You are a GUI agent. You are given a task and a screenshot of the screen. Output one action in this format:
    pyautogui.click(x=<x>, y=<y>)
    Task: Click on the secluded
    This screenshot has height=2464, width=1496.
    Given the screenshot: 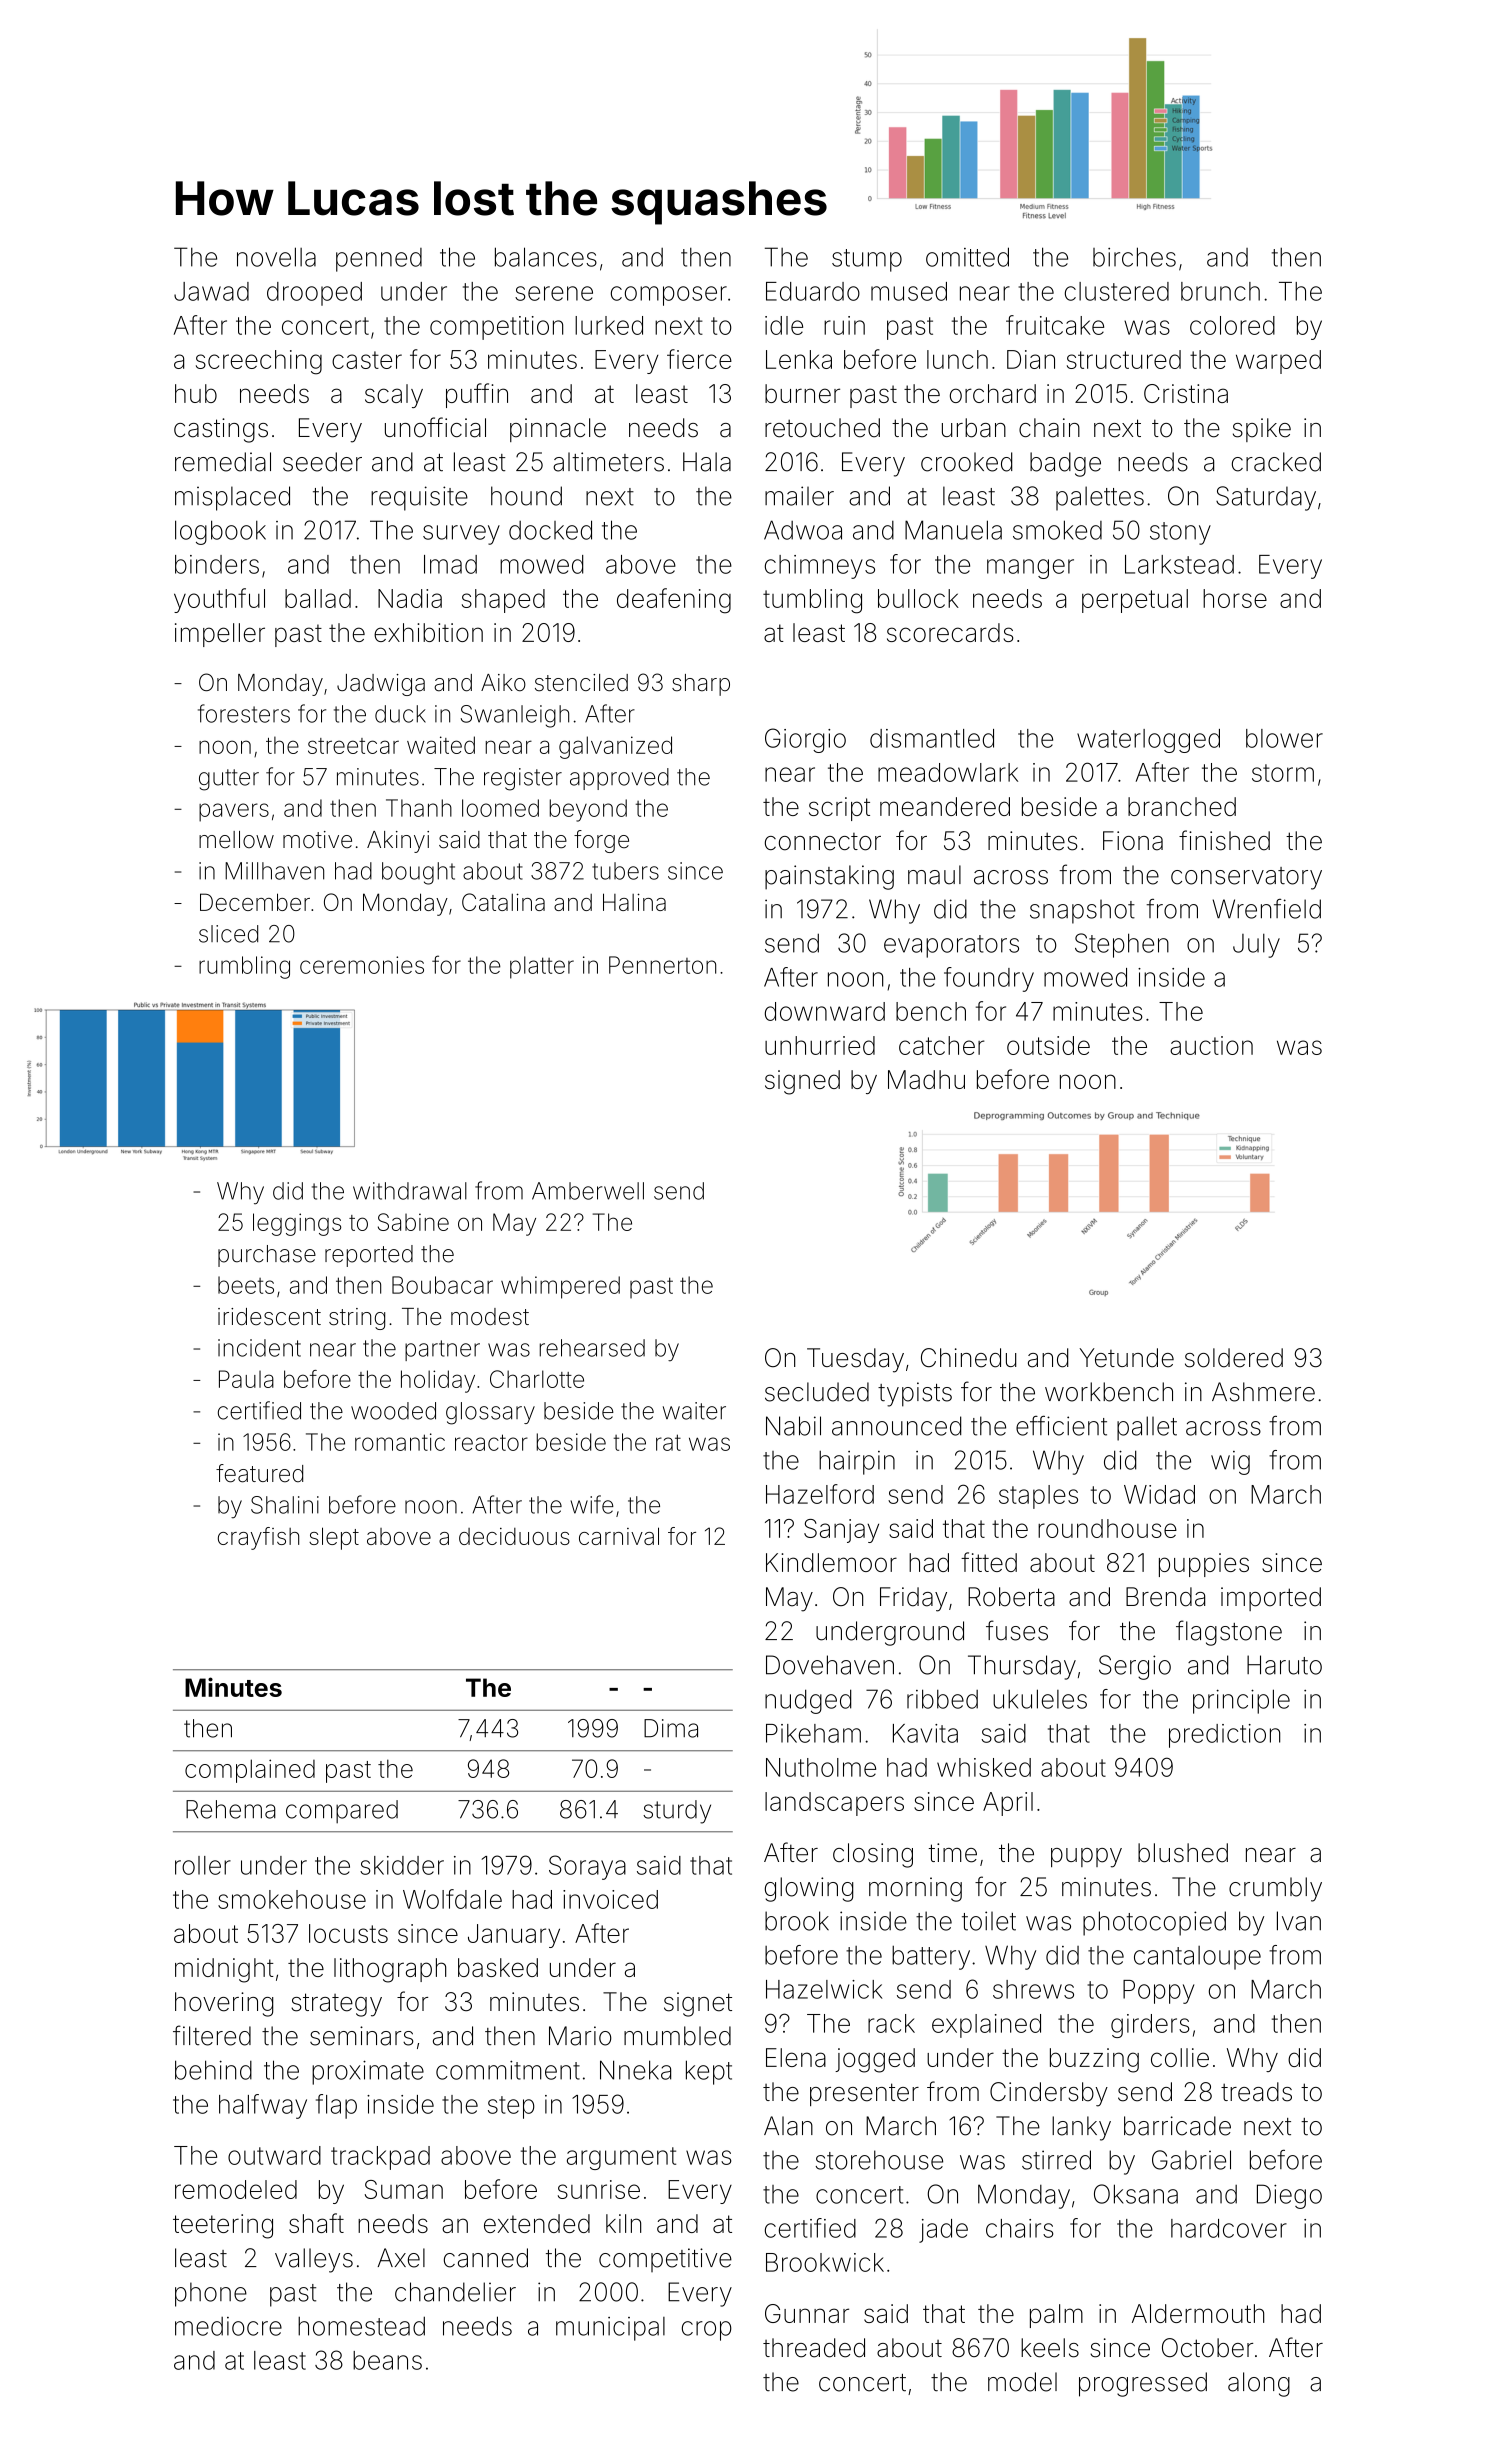 What is the action you would take?
    pyautogui.click(x=817, y=1392)
